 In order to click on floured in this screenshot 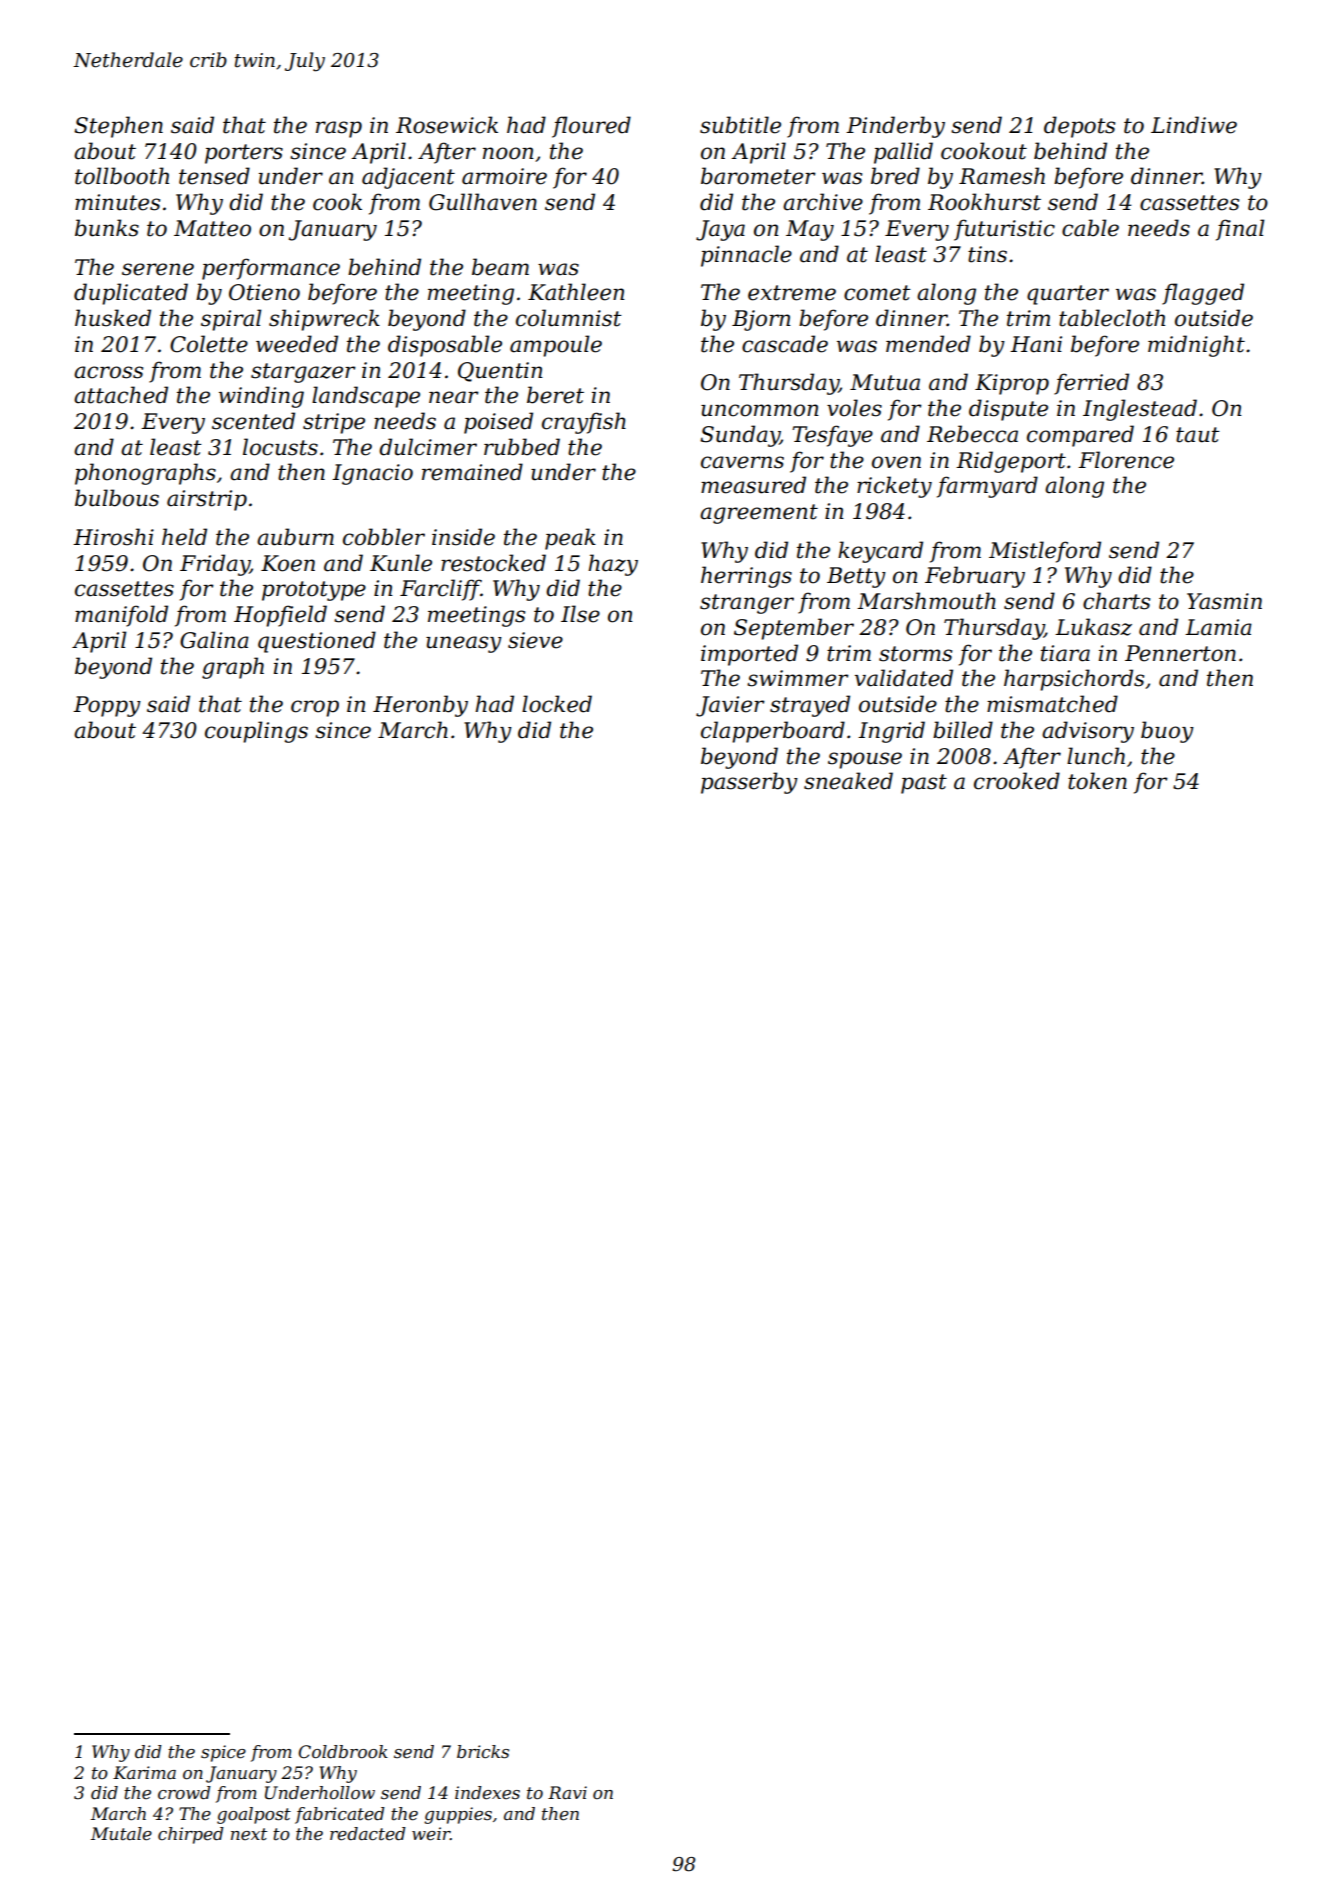, I will do `click(591, 127)`.
